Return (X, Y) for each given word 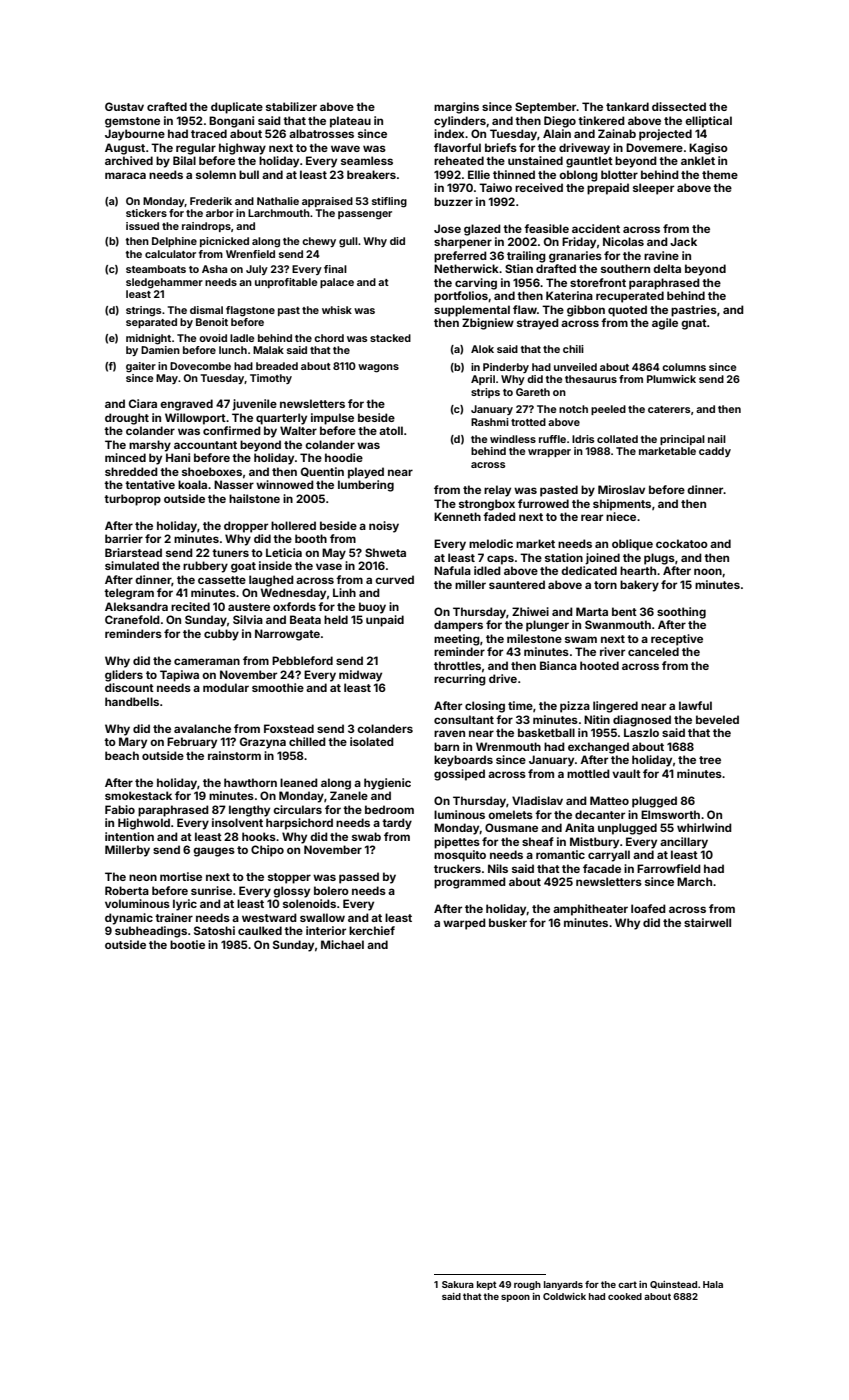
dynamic (129, 919)
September (546, 108)
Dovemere (654, 147)
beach (122, 755)
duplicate (237, 108)
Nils (498, 868)
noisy (384, 527)
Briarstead (133, 552)
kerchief (372, 930)
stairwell (707, 922)
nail (717, 439)
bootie (187, 944)
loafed (648, 908)
